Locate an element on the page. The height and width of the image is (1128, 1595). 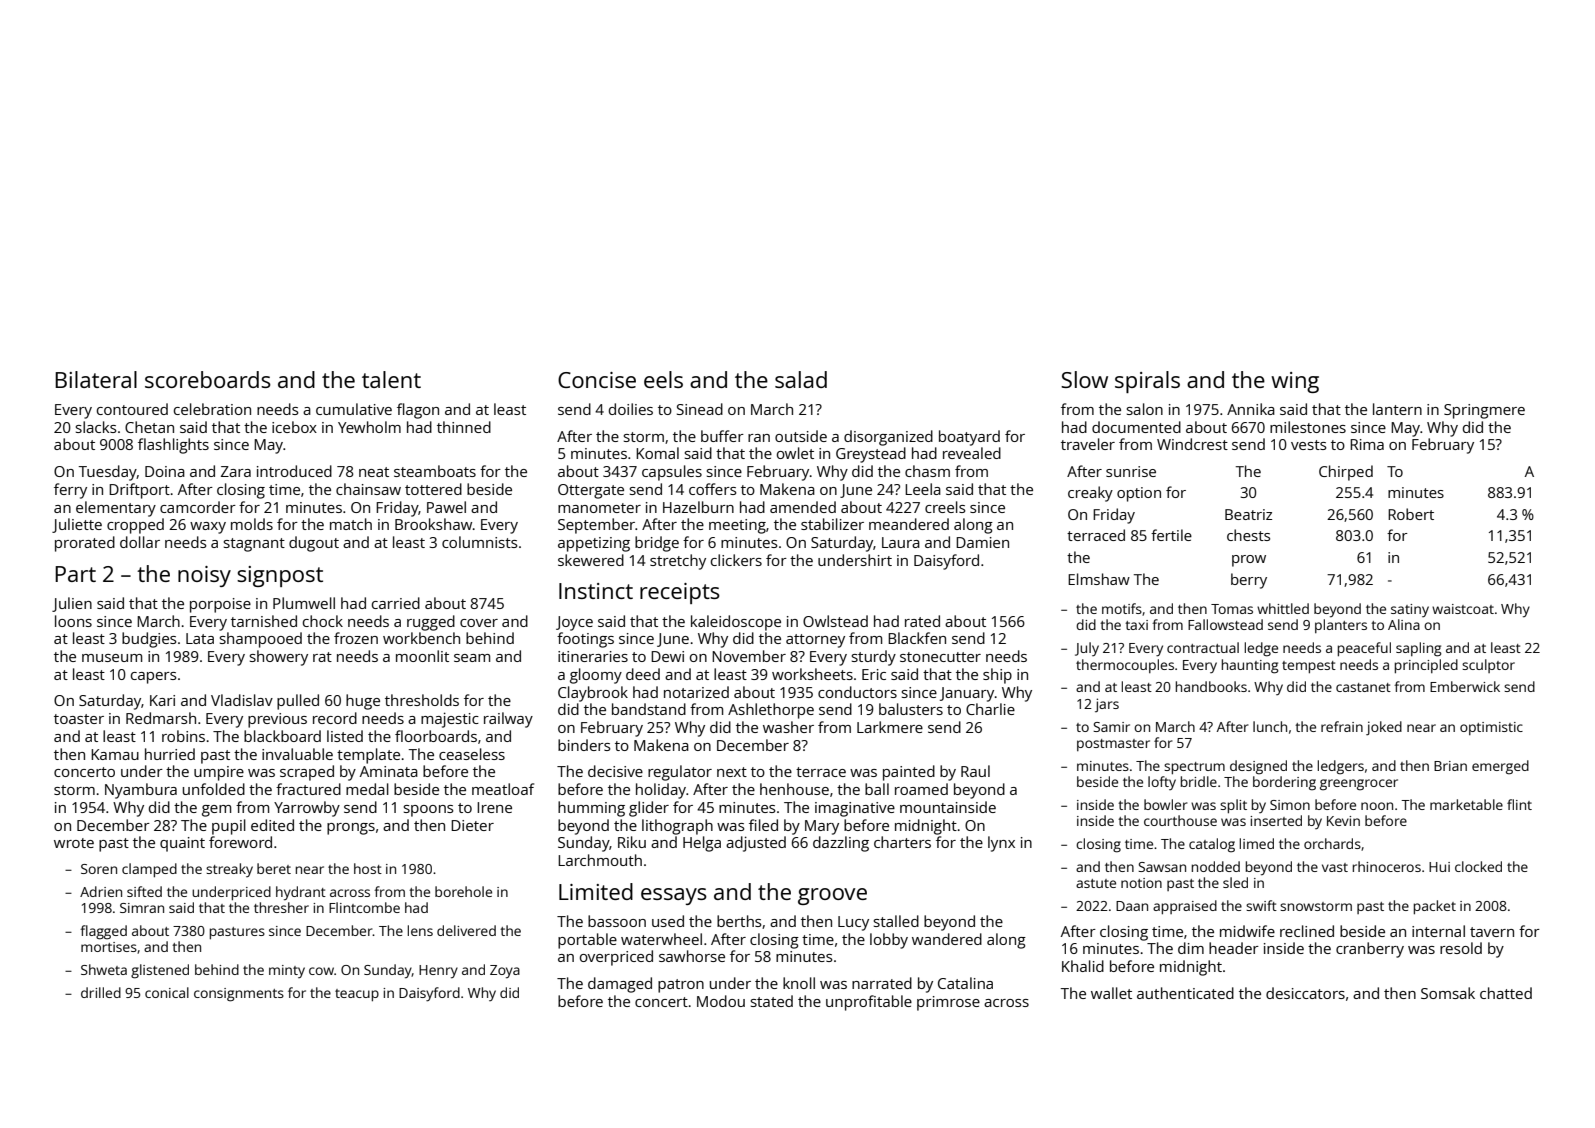
spirals is located at coordinates (1147, 382).
